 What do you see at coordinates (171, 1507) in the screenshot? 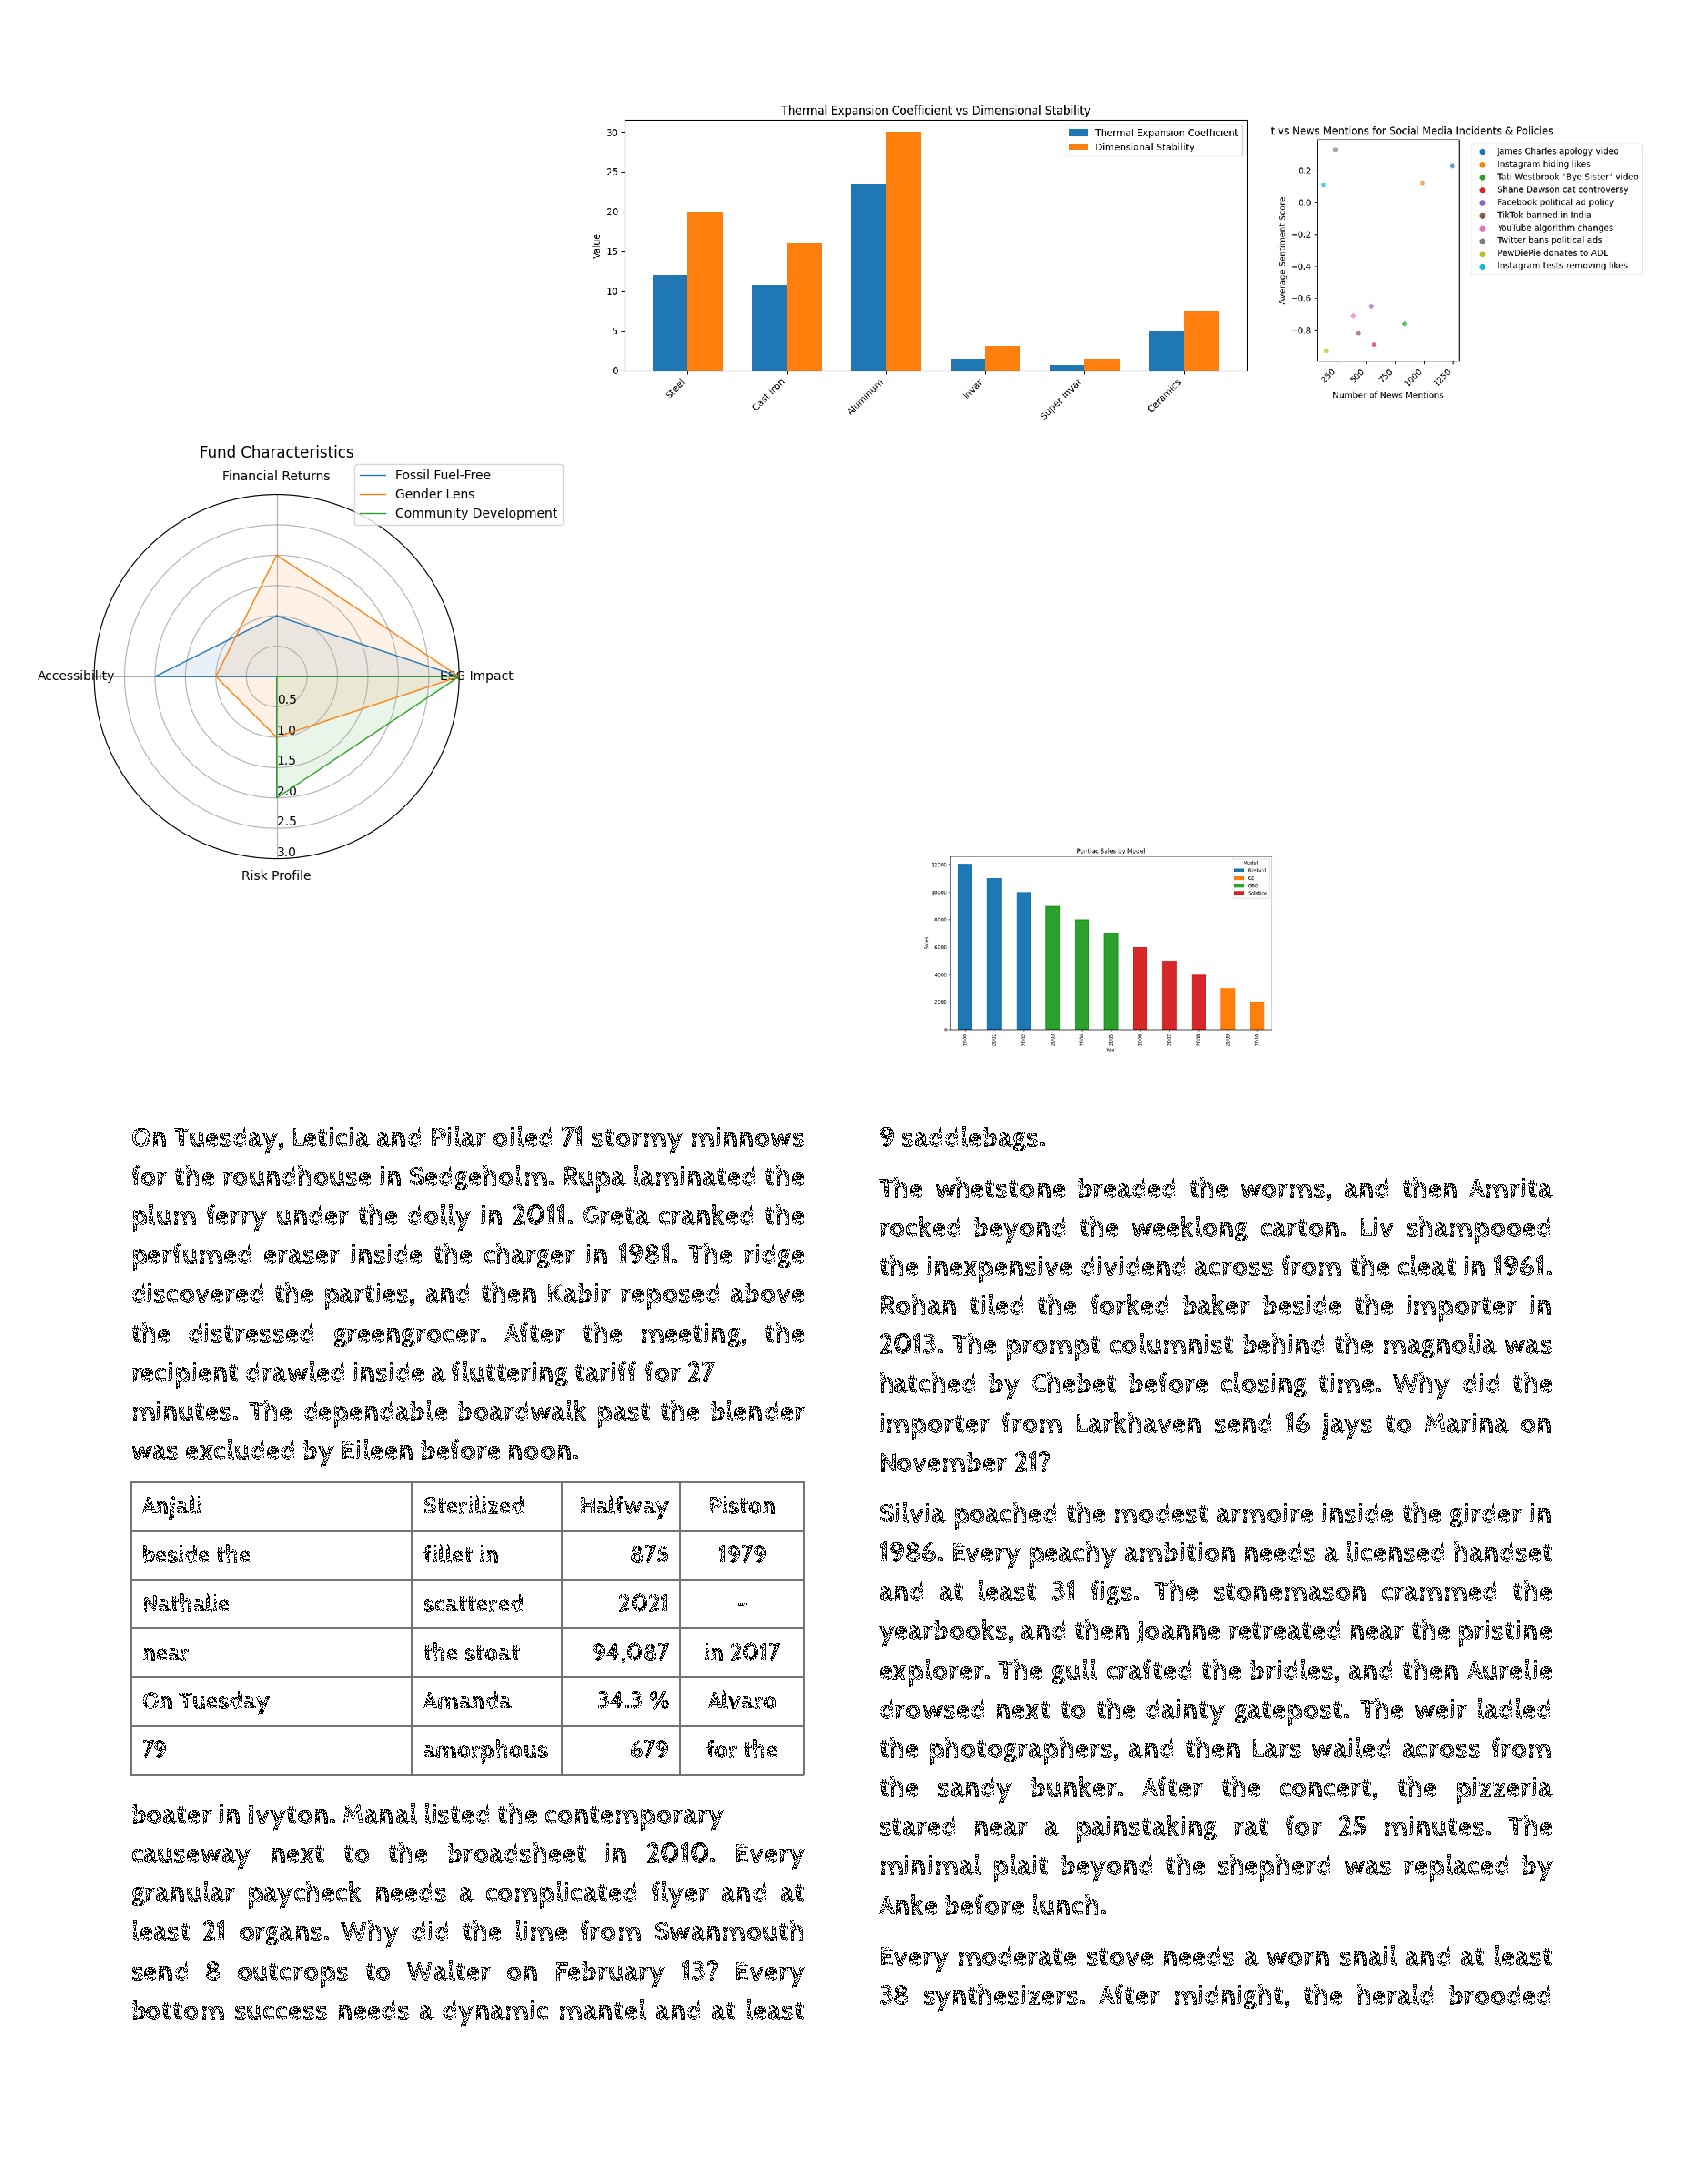
I see `Anjali` at bounding box center [171, 1507].
